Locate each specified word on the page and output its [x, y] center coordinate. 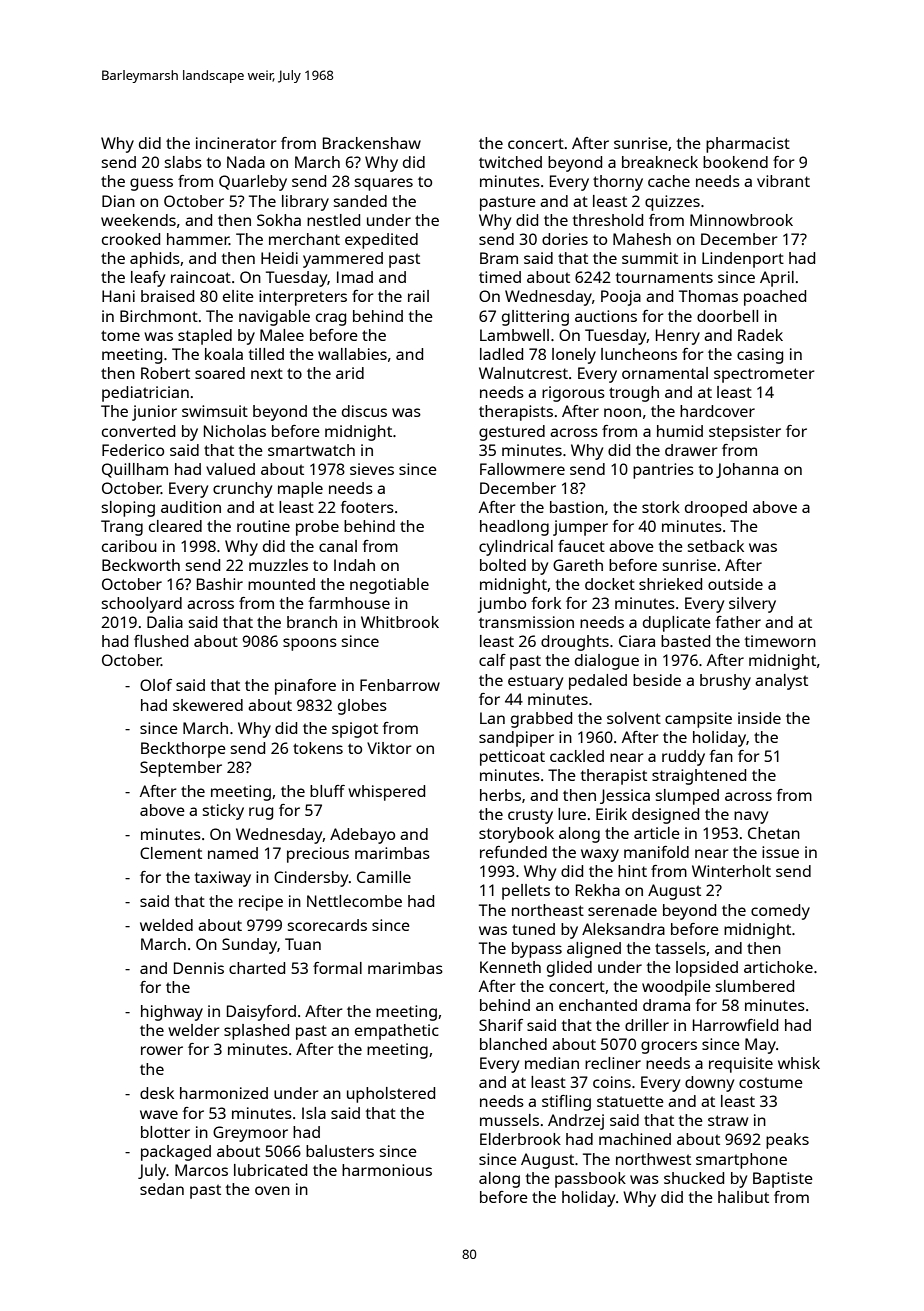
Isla [314, 1113]
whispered [386, 793]
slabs [183, 162]
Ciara [637, 641]
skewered [208, 705]
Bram [499, 258]
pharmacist [748, 145]
